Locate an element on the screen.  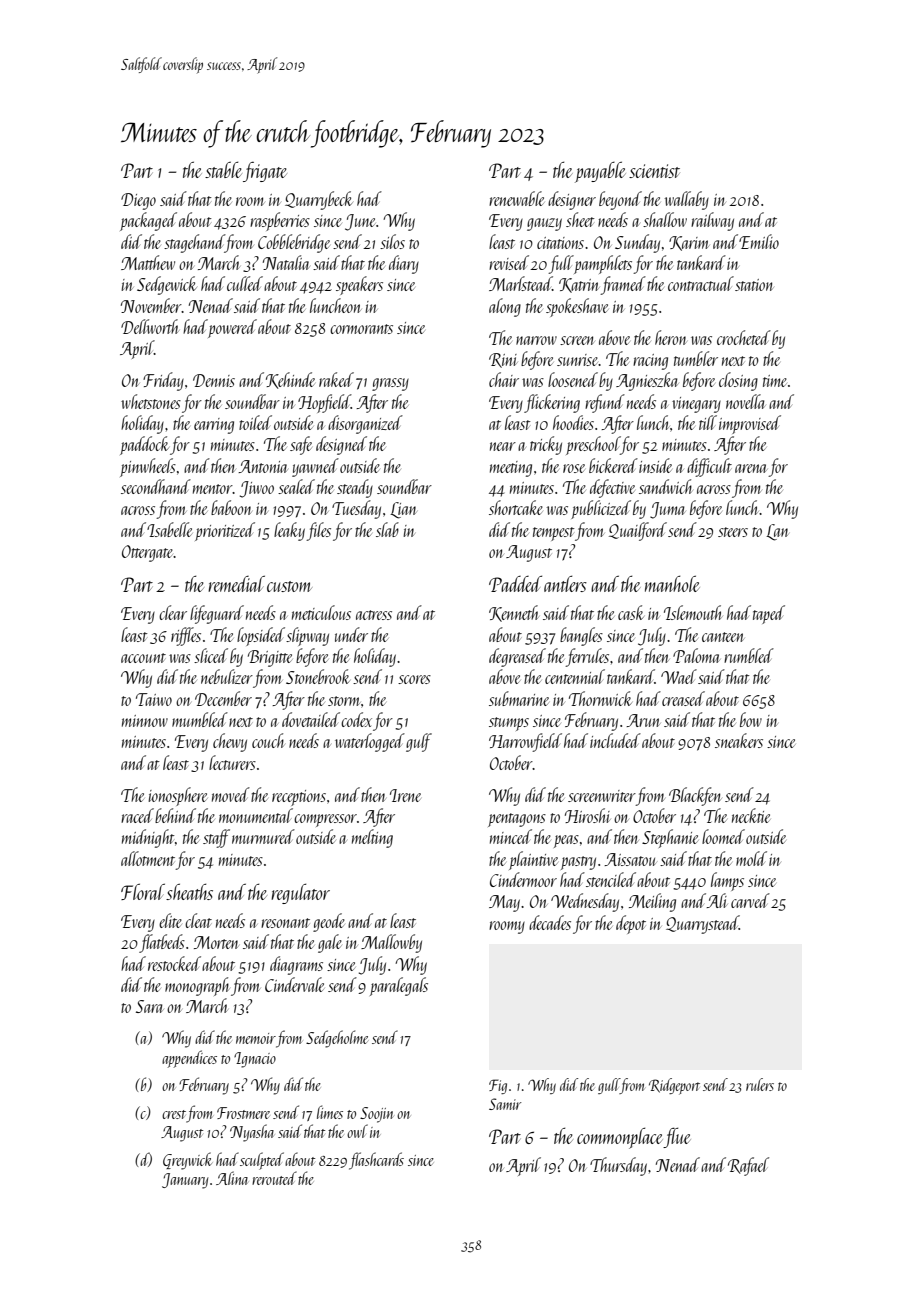
Samir is located at coordinates (505, 1104).
